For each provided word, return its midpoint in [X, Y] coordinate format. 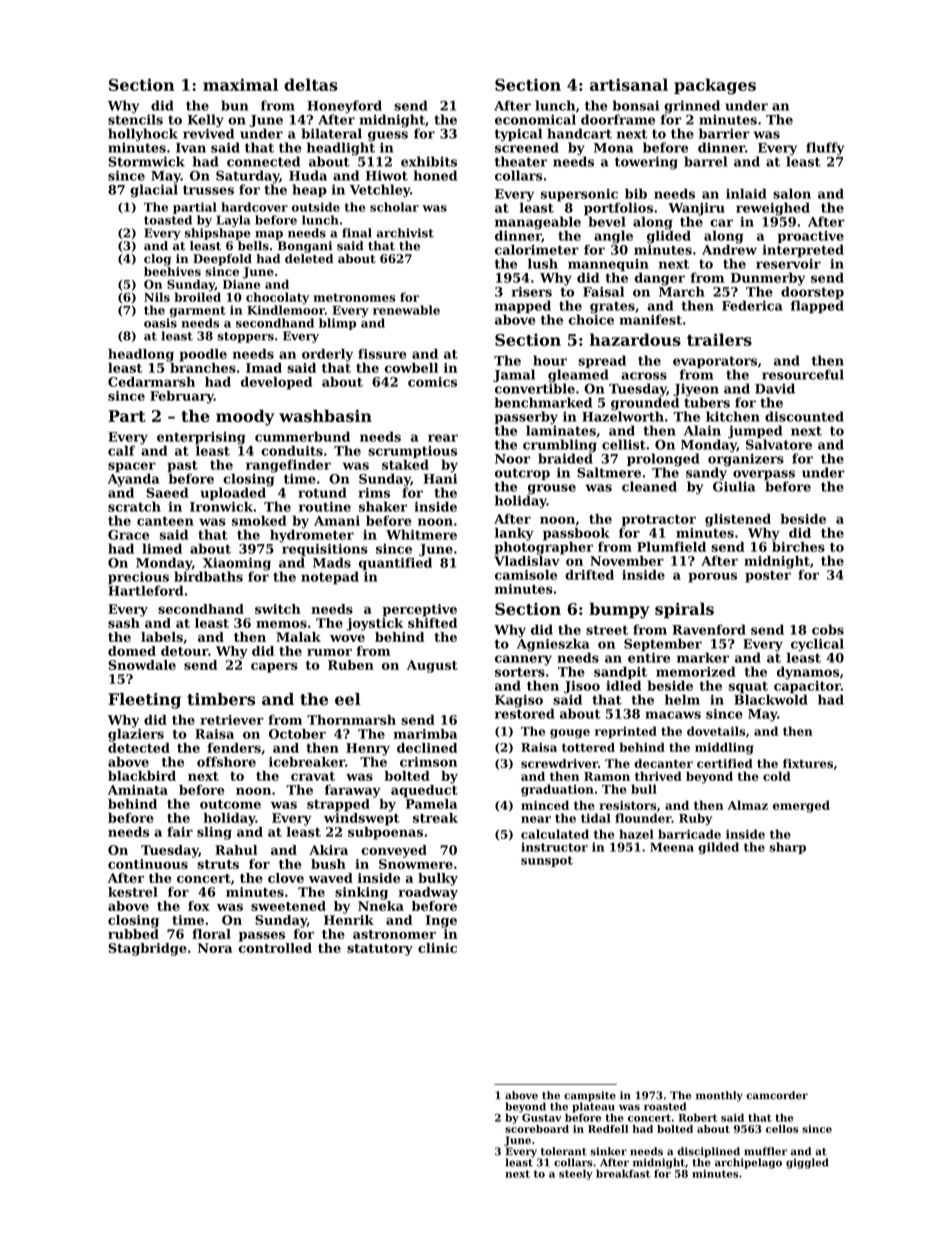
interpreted [803, 251]
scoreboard [537, 1129]
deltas [311, 84]
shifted [432, 623]
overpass [764, 475]
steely [576, 1174]
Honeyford [344, 107]
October [297, 734]
